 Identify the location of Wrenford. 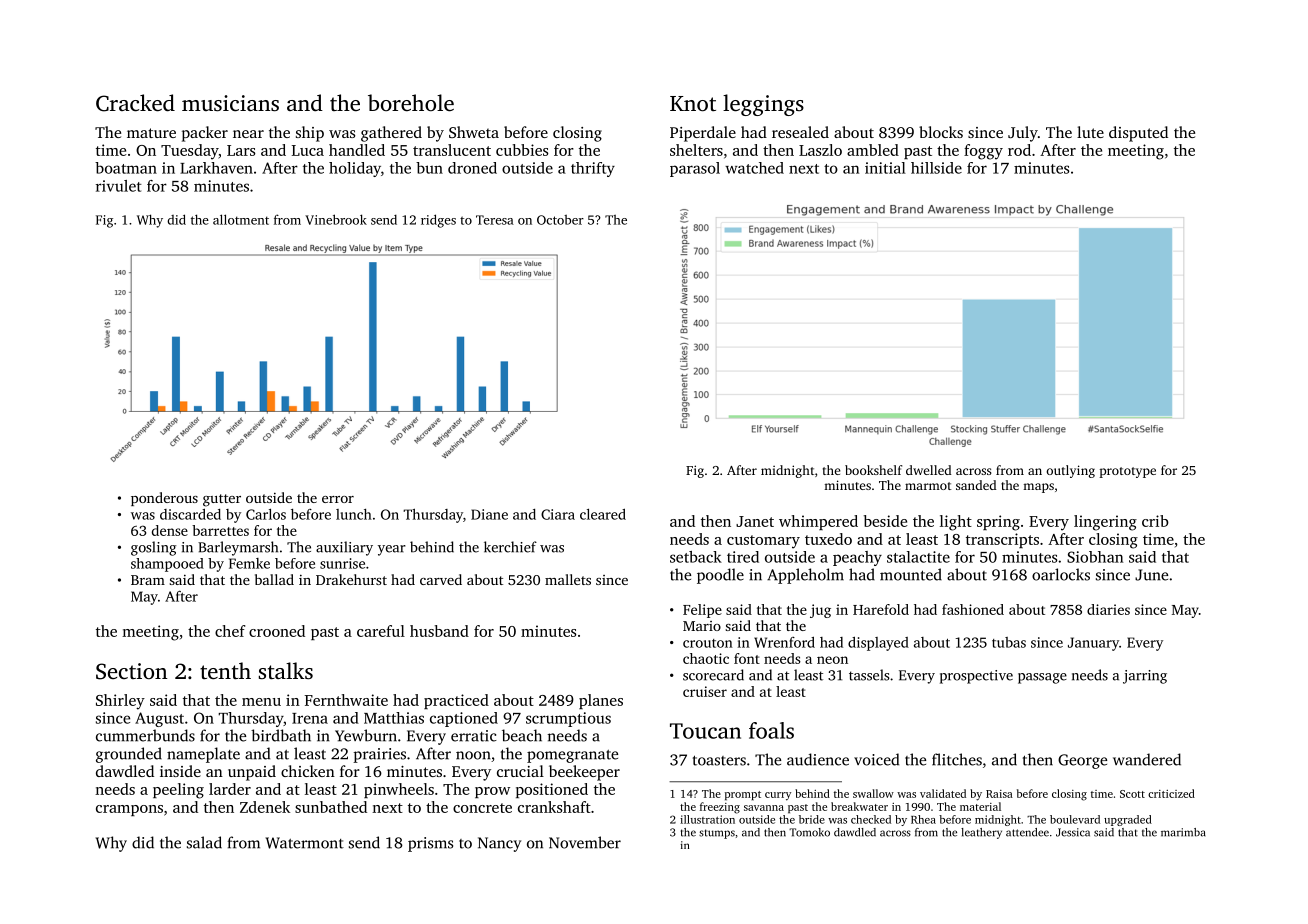
(784, 642).
